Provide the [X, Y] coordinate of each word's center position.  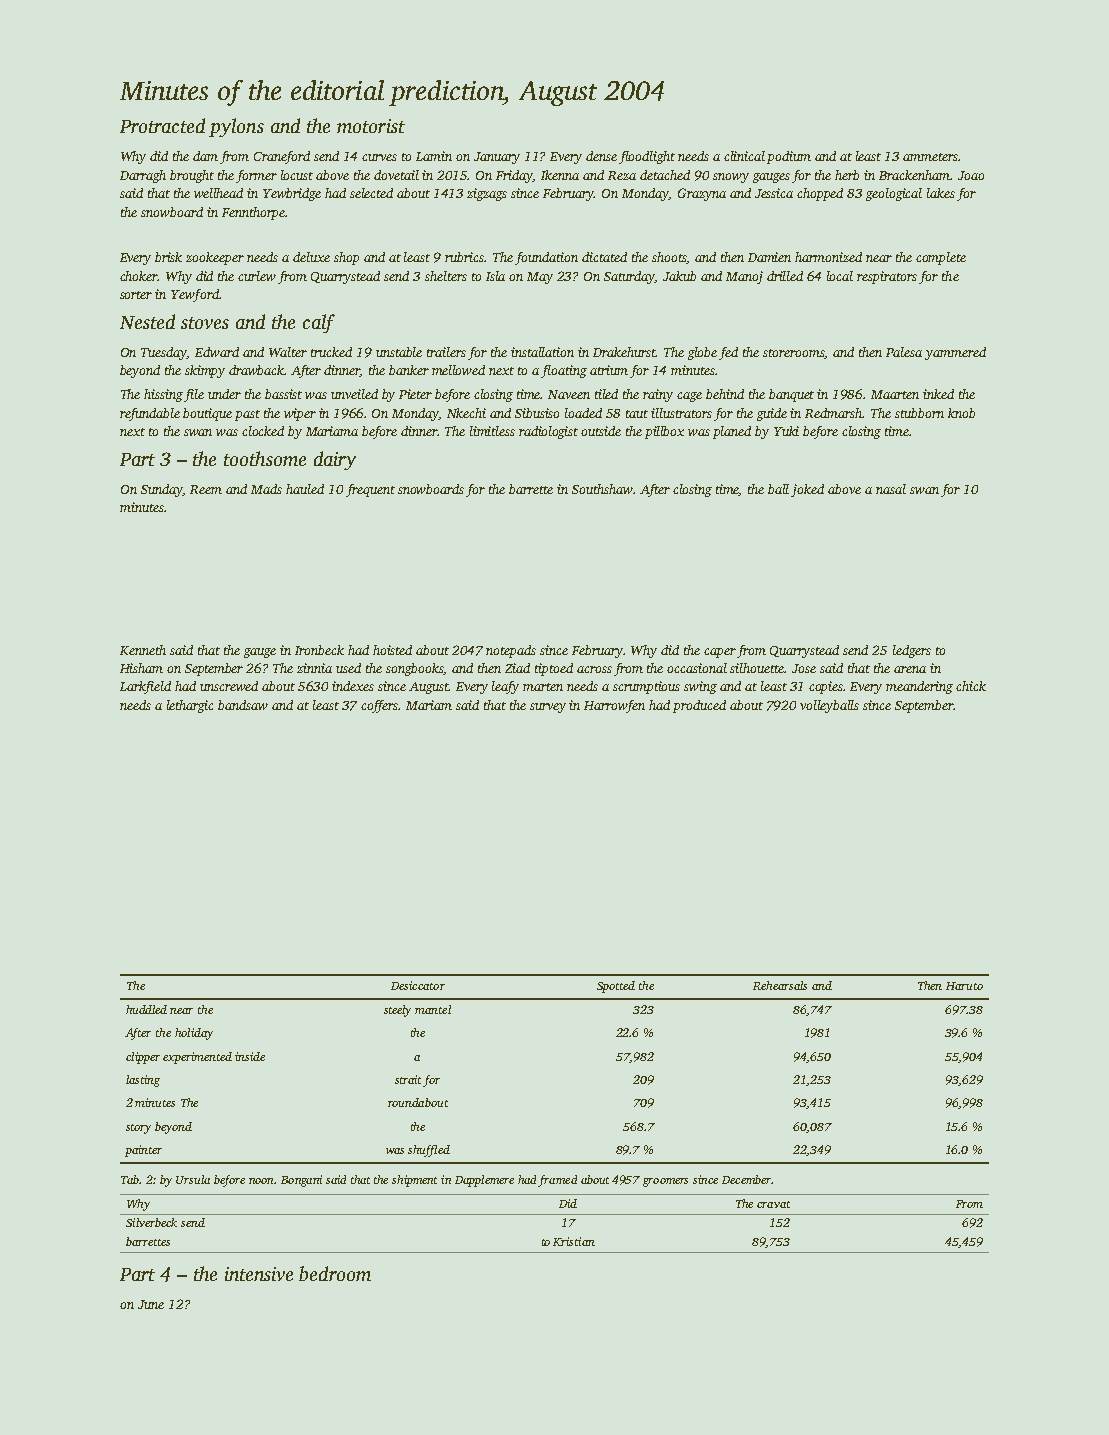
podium [789, 157]
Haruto [964, 986]
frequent [370, 490]
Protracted [162, 125]
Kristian [574, 1241]
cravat [773, 1204]
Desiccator [418, 985]
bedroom [335, 1273]
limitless [492, 431]
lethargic [190, 706]
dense [601, 156]
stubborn [919, 413]
